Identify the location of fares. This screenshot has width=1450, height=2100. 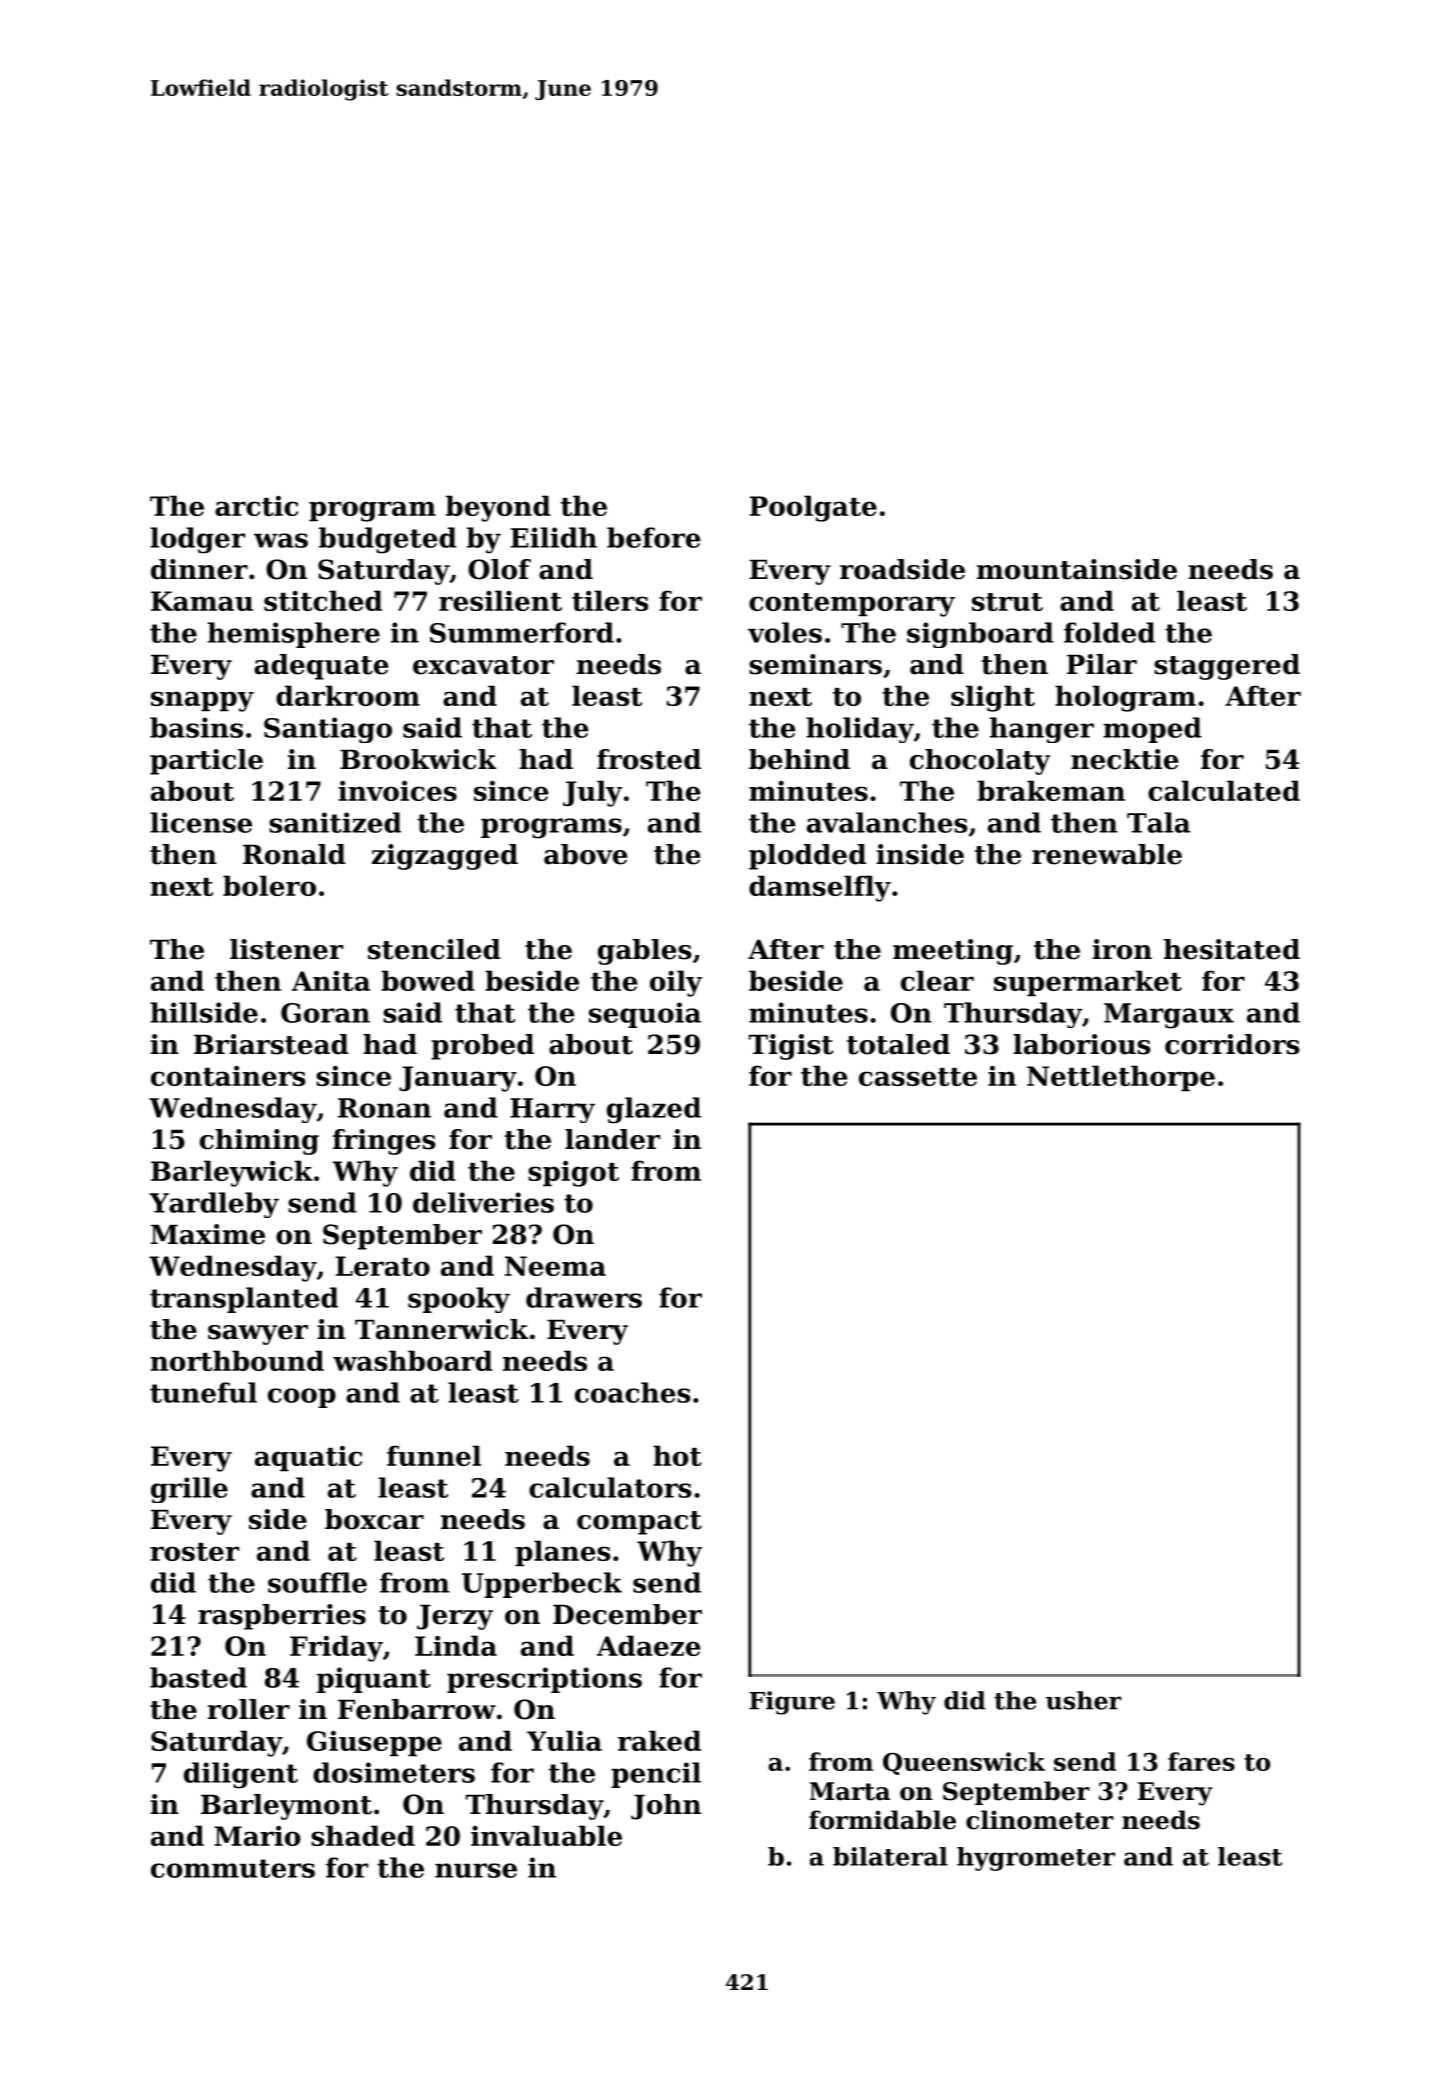
(1201, 1761).
